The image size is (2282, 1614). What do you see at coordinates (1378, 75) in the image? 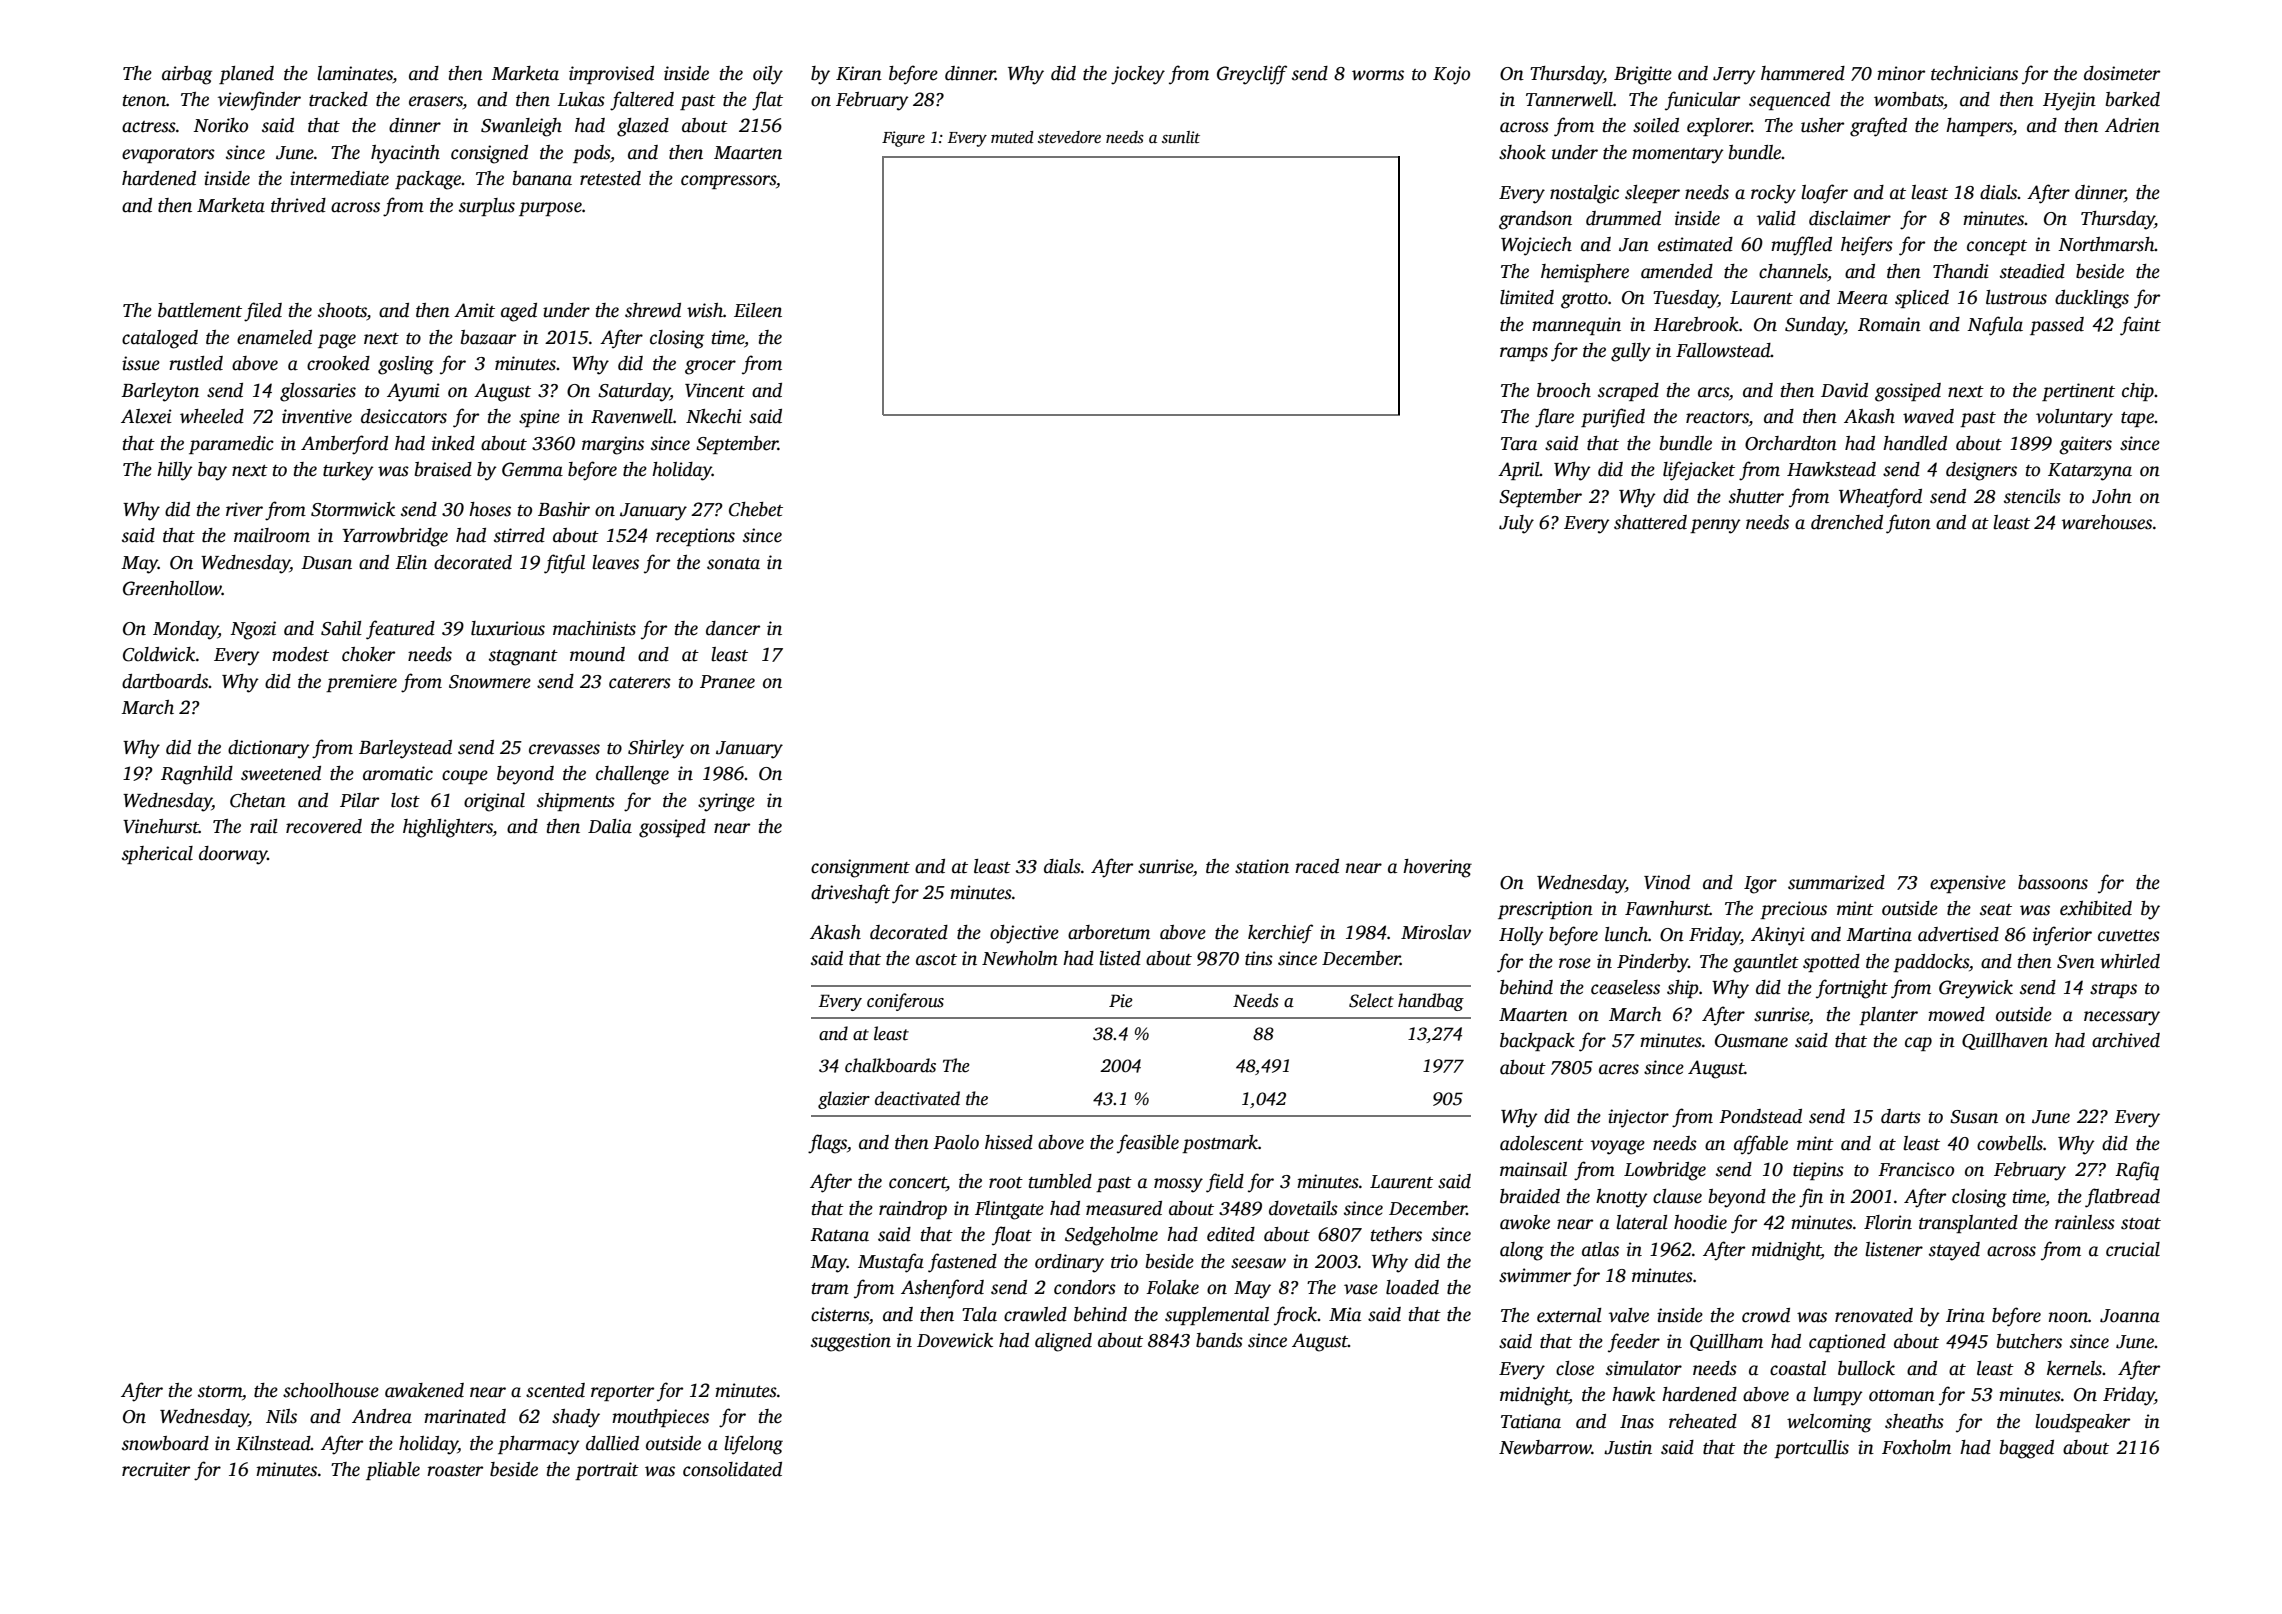
I see `worms` at bounding box center [1378, 75].
